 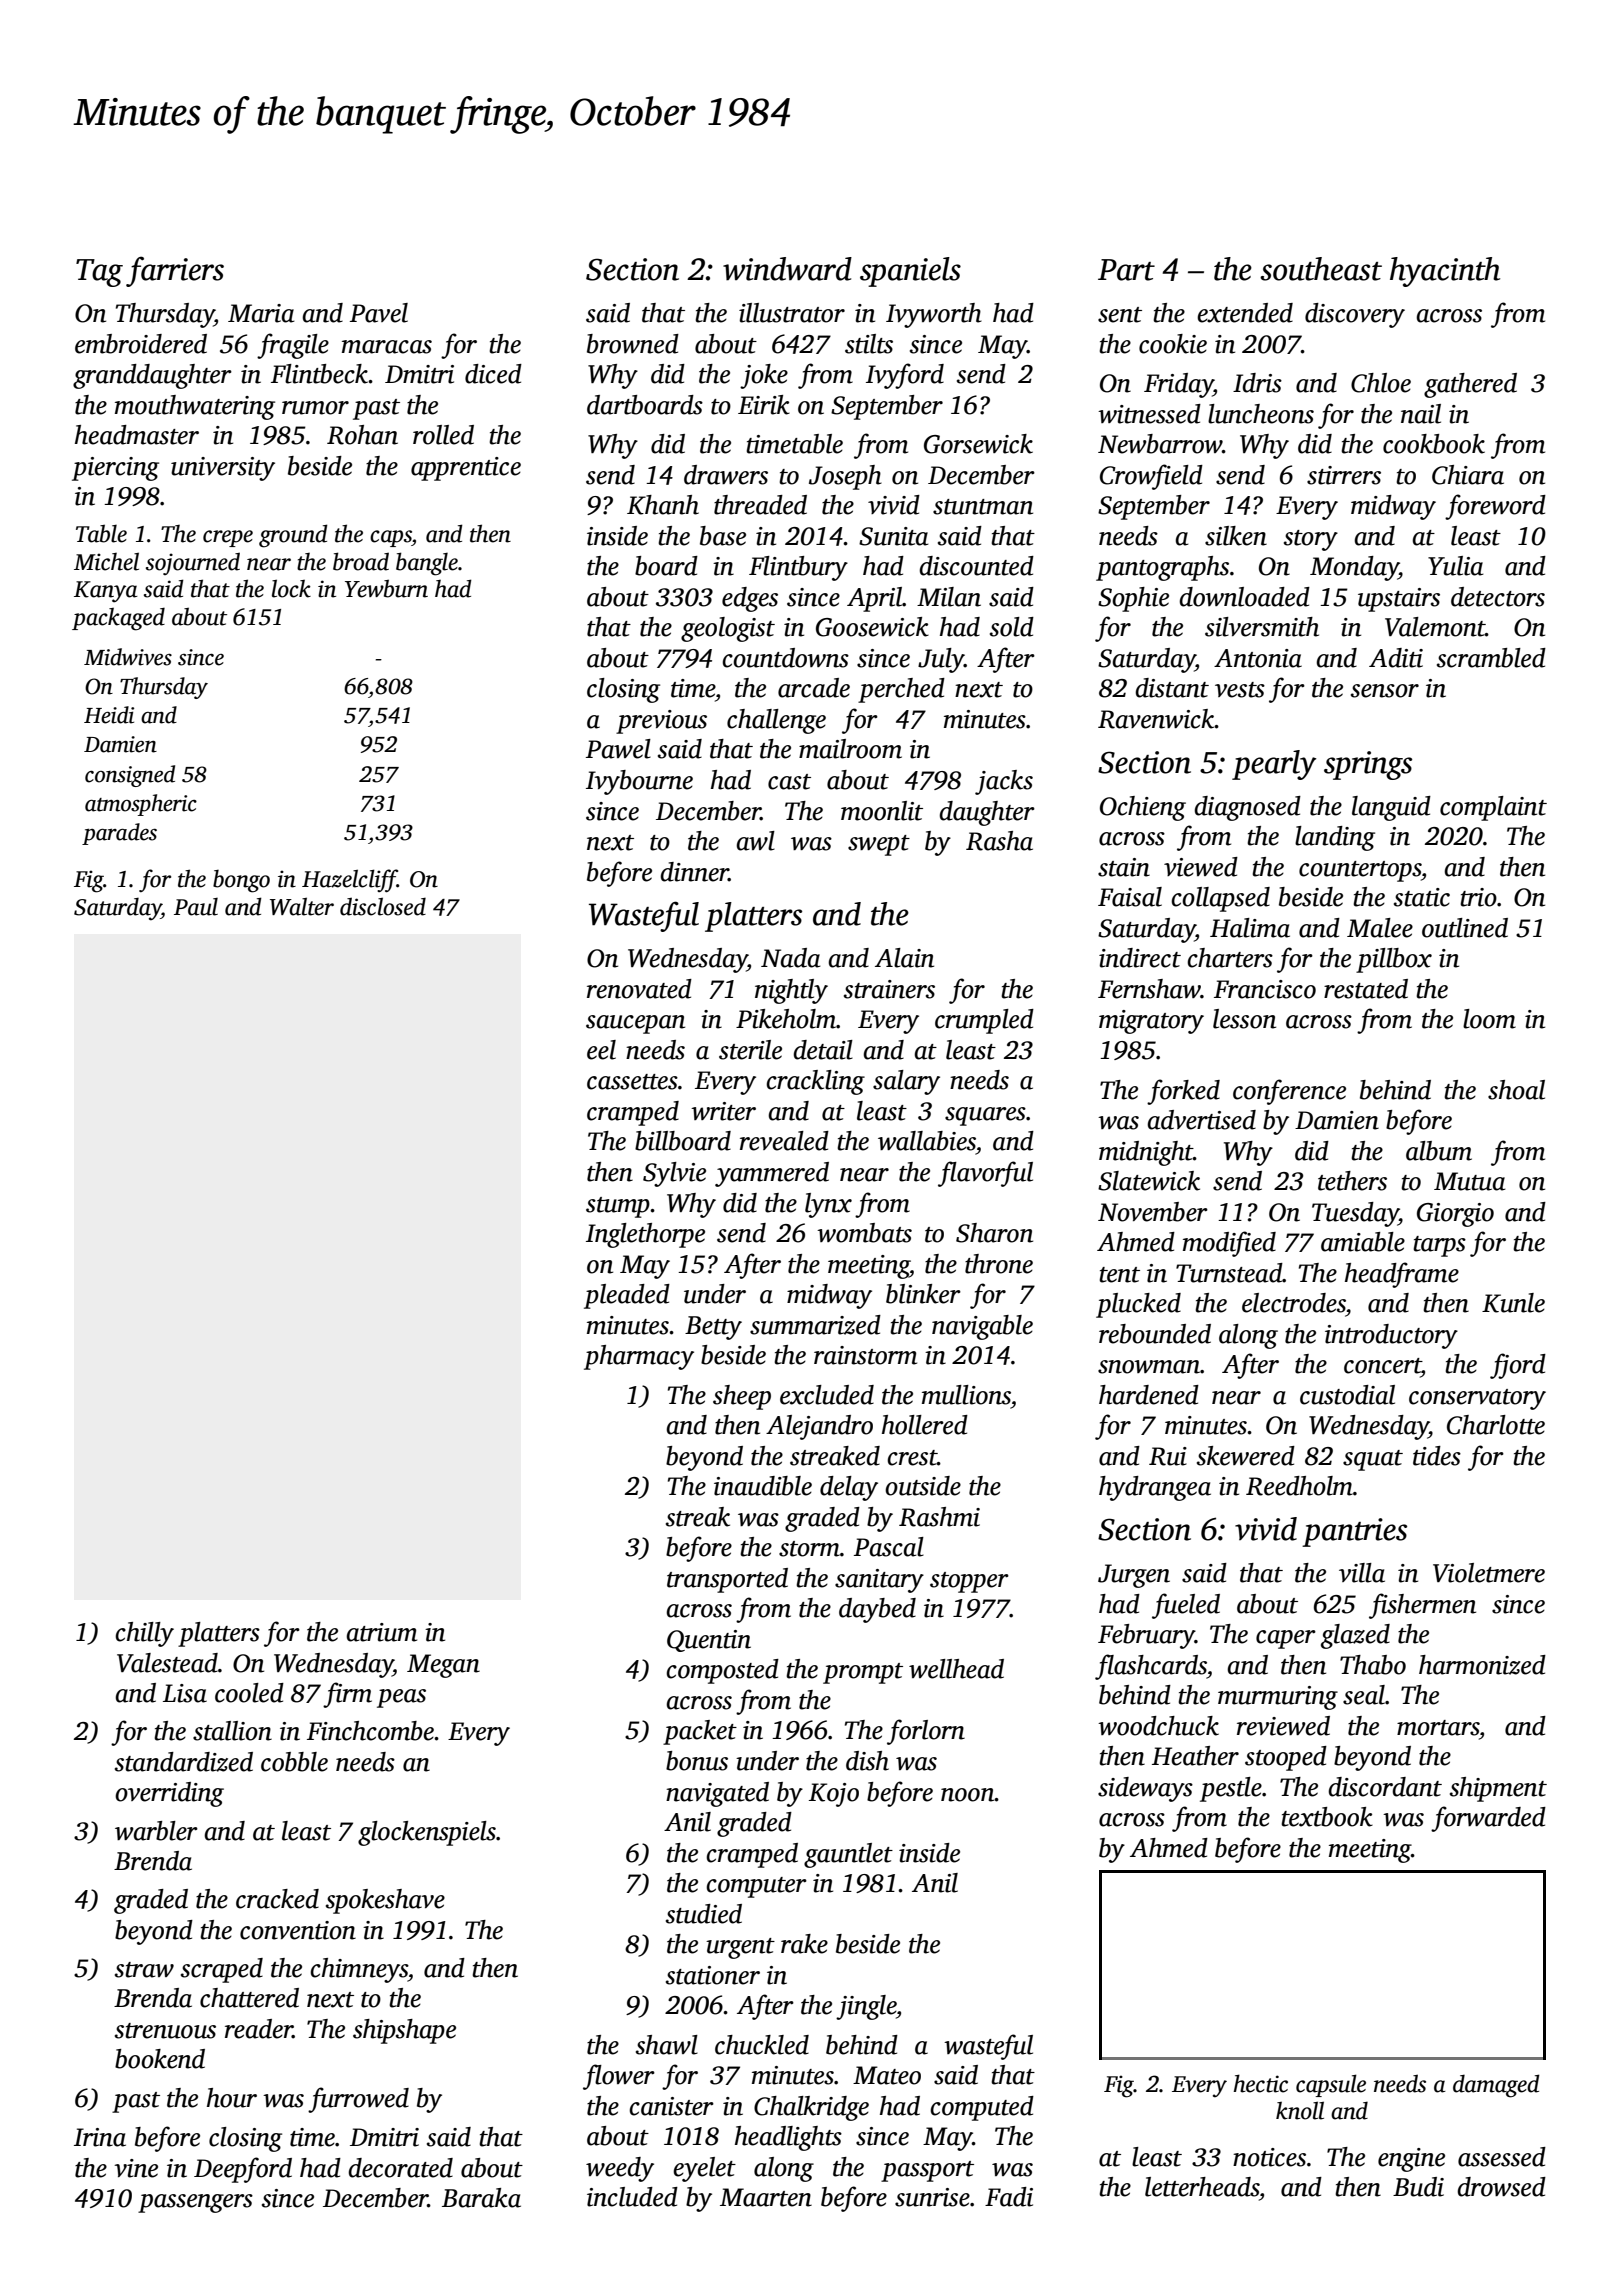 I want to click on spaniels, so click(x=910, y=272).
